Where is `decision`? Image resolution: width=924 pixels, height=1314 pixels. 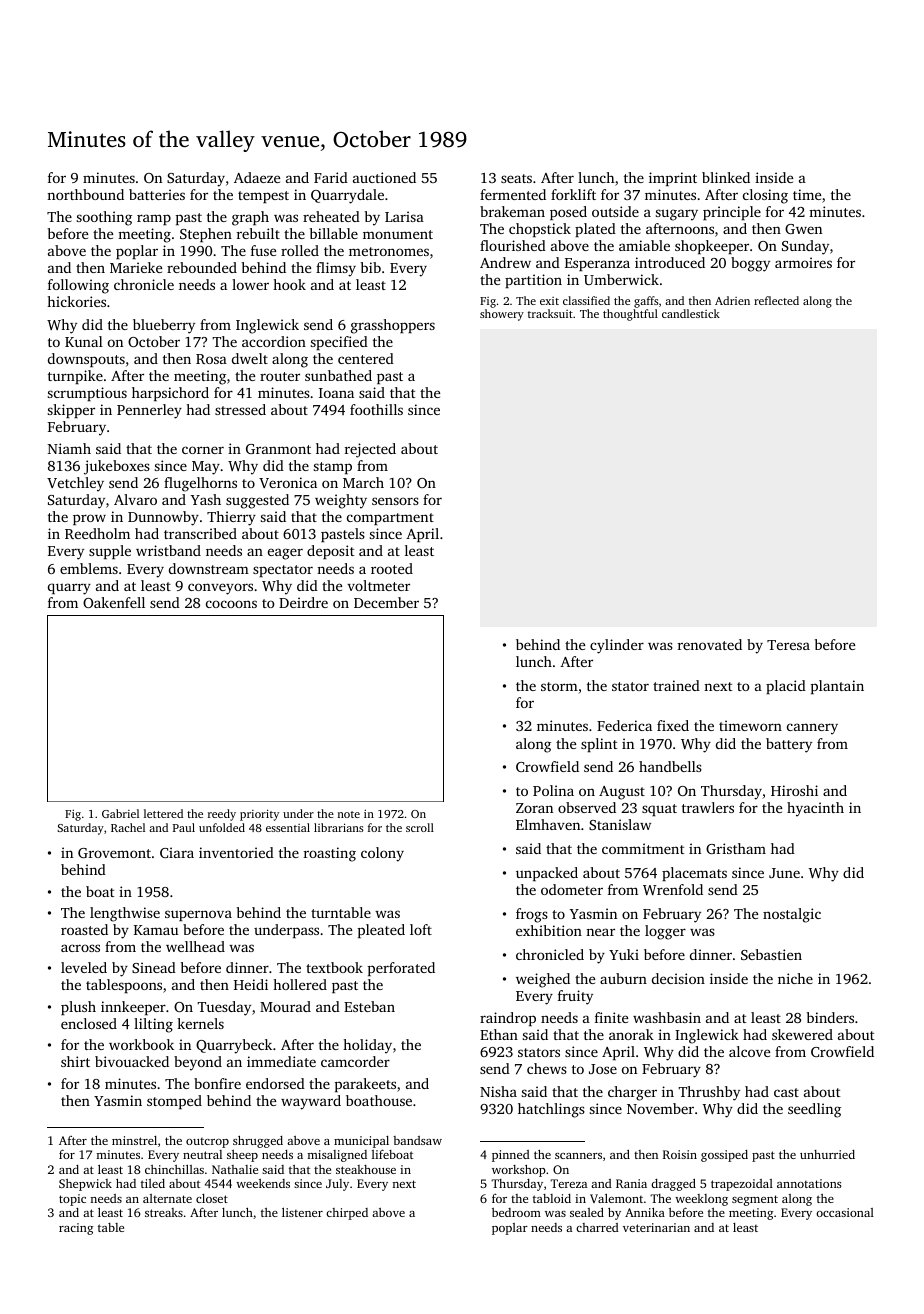
decision is located at coordinates (678, 978).
